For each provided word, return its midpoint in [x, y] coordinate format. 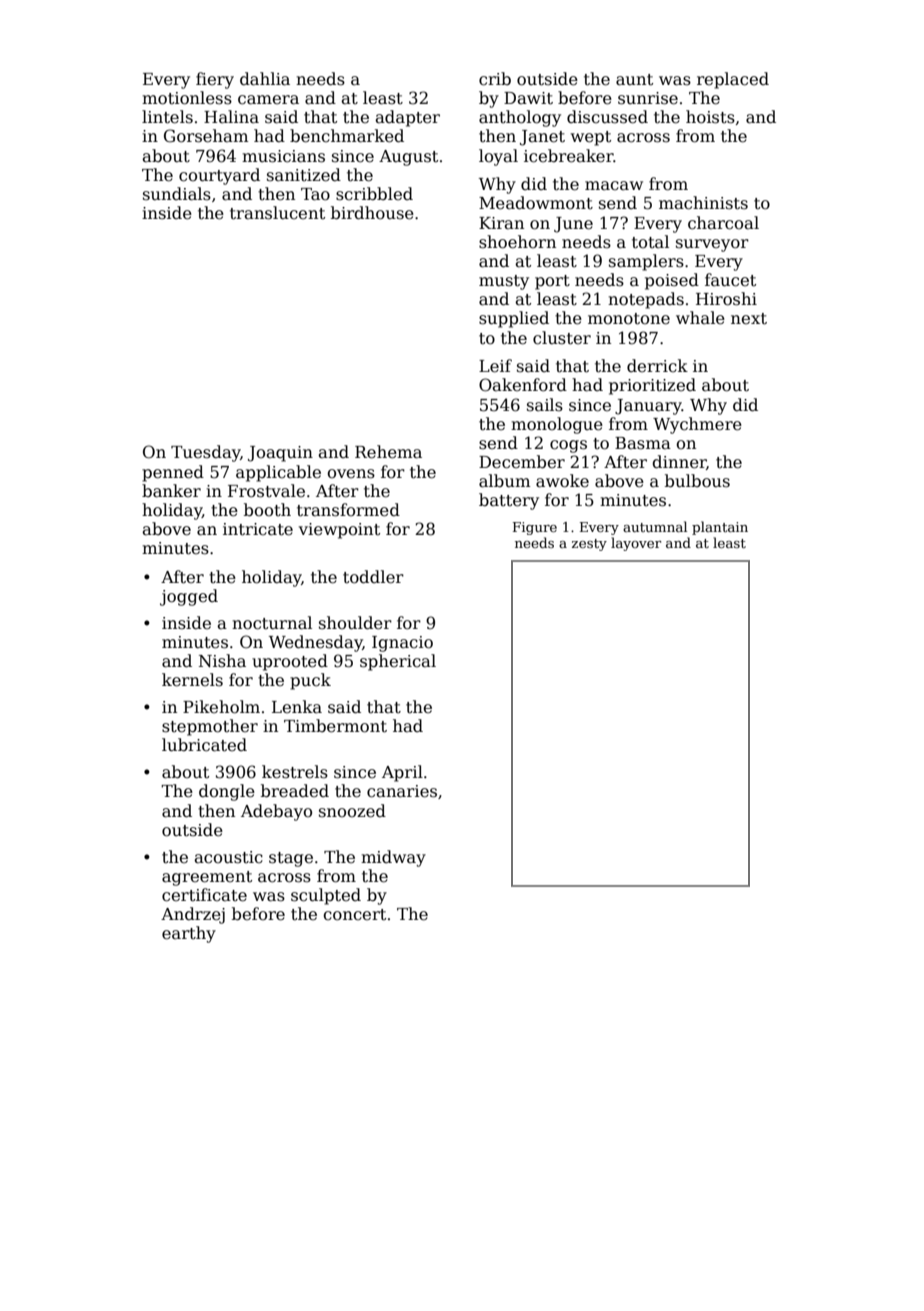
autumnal [655, 526]
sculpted [326, 896]
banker [171, 491]
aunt [634, 80]
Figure [535, 528]
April [402, 773]
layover [636, 544]
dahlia [265, 79]
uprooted [290, 662]
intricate [258, 529]
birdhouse [372, 213]
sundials [177, 194]
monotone [629, 319]
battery [509, 501]
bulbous [697, 481]
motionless [187, 98]
